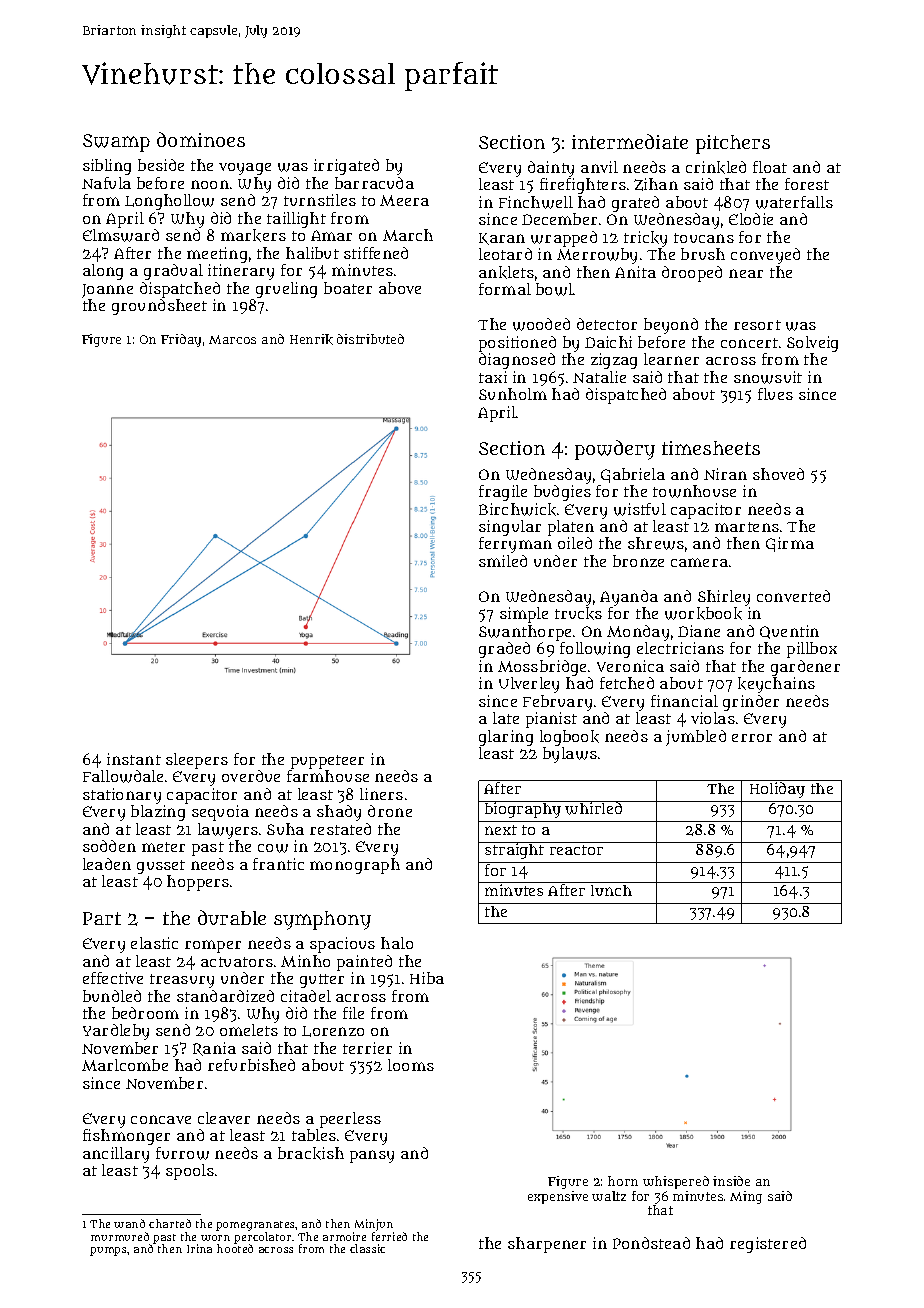  What do you see at coordinates (389, 1236) in the document?
I see `ferried` at bounding box center [389, 1236].
